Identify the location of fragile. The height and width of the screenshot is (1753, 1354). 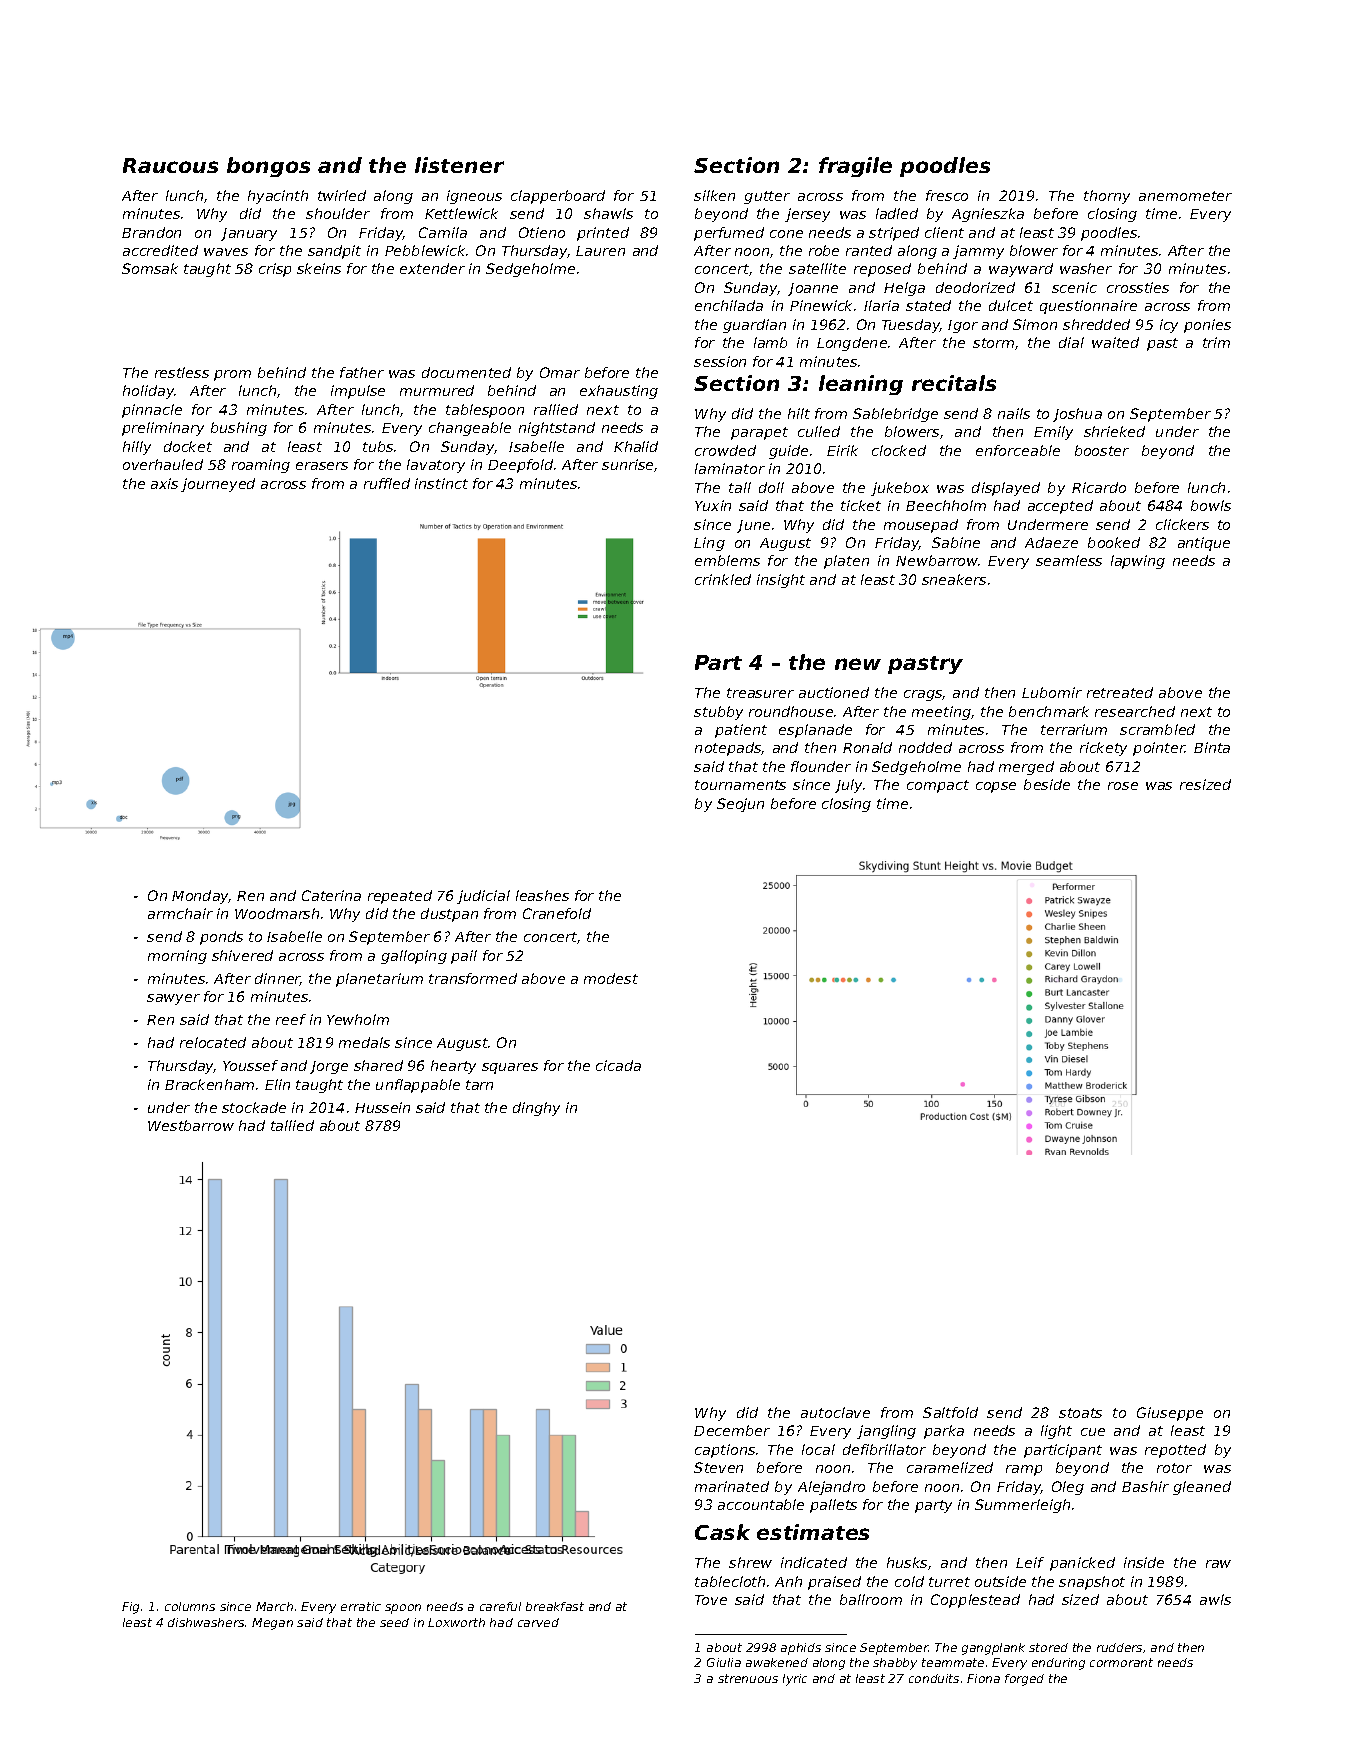
(855, 167).
